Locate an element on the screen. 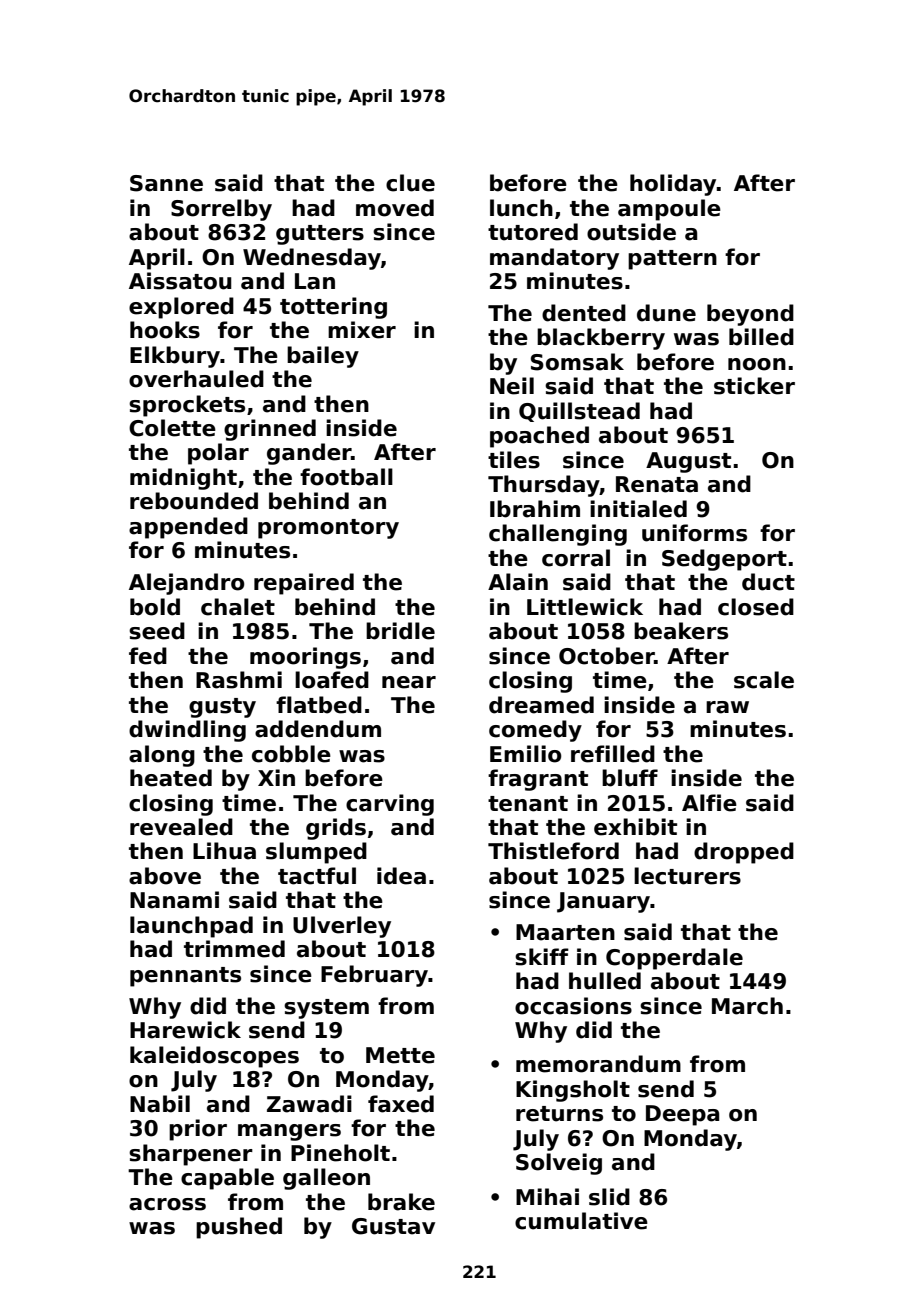 The image size is (924, 1311). heated is located at coordinates (171, 778).
